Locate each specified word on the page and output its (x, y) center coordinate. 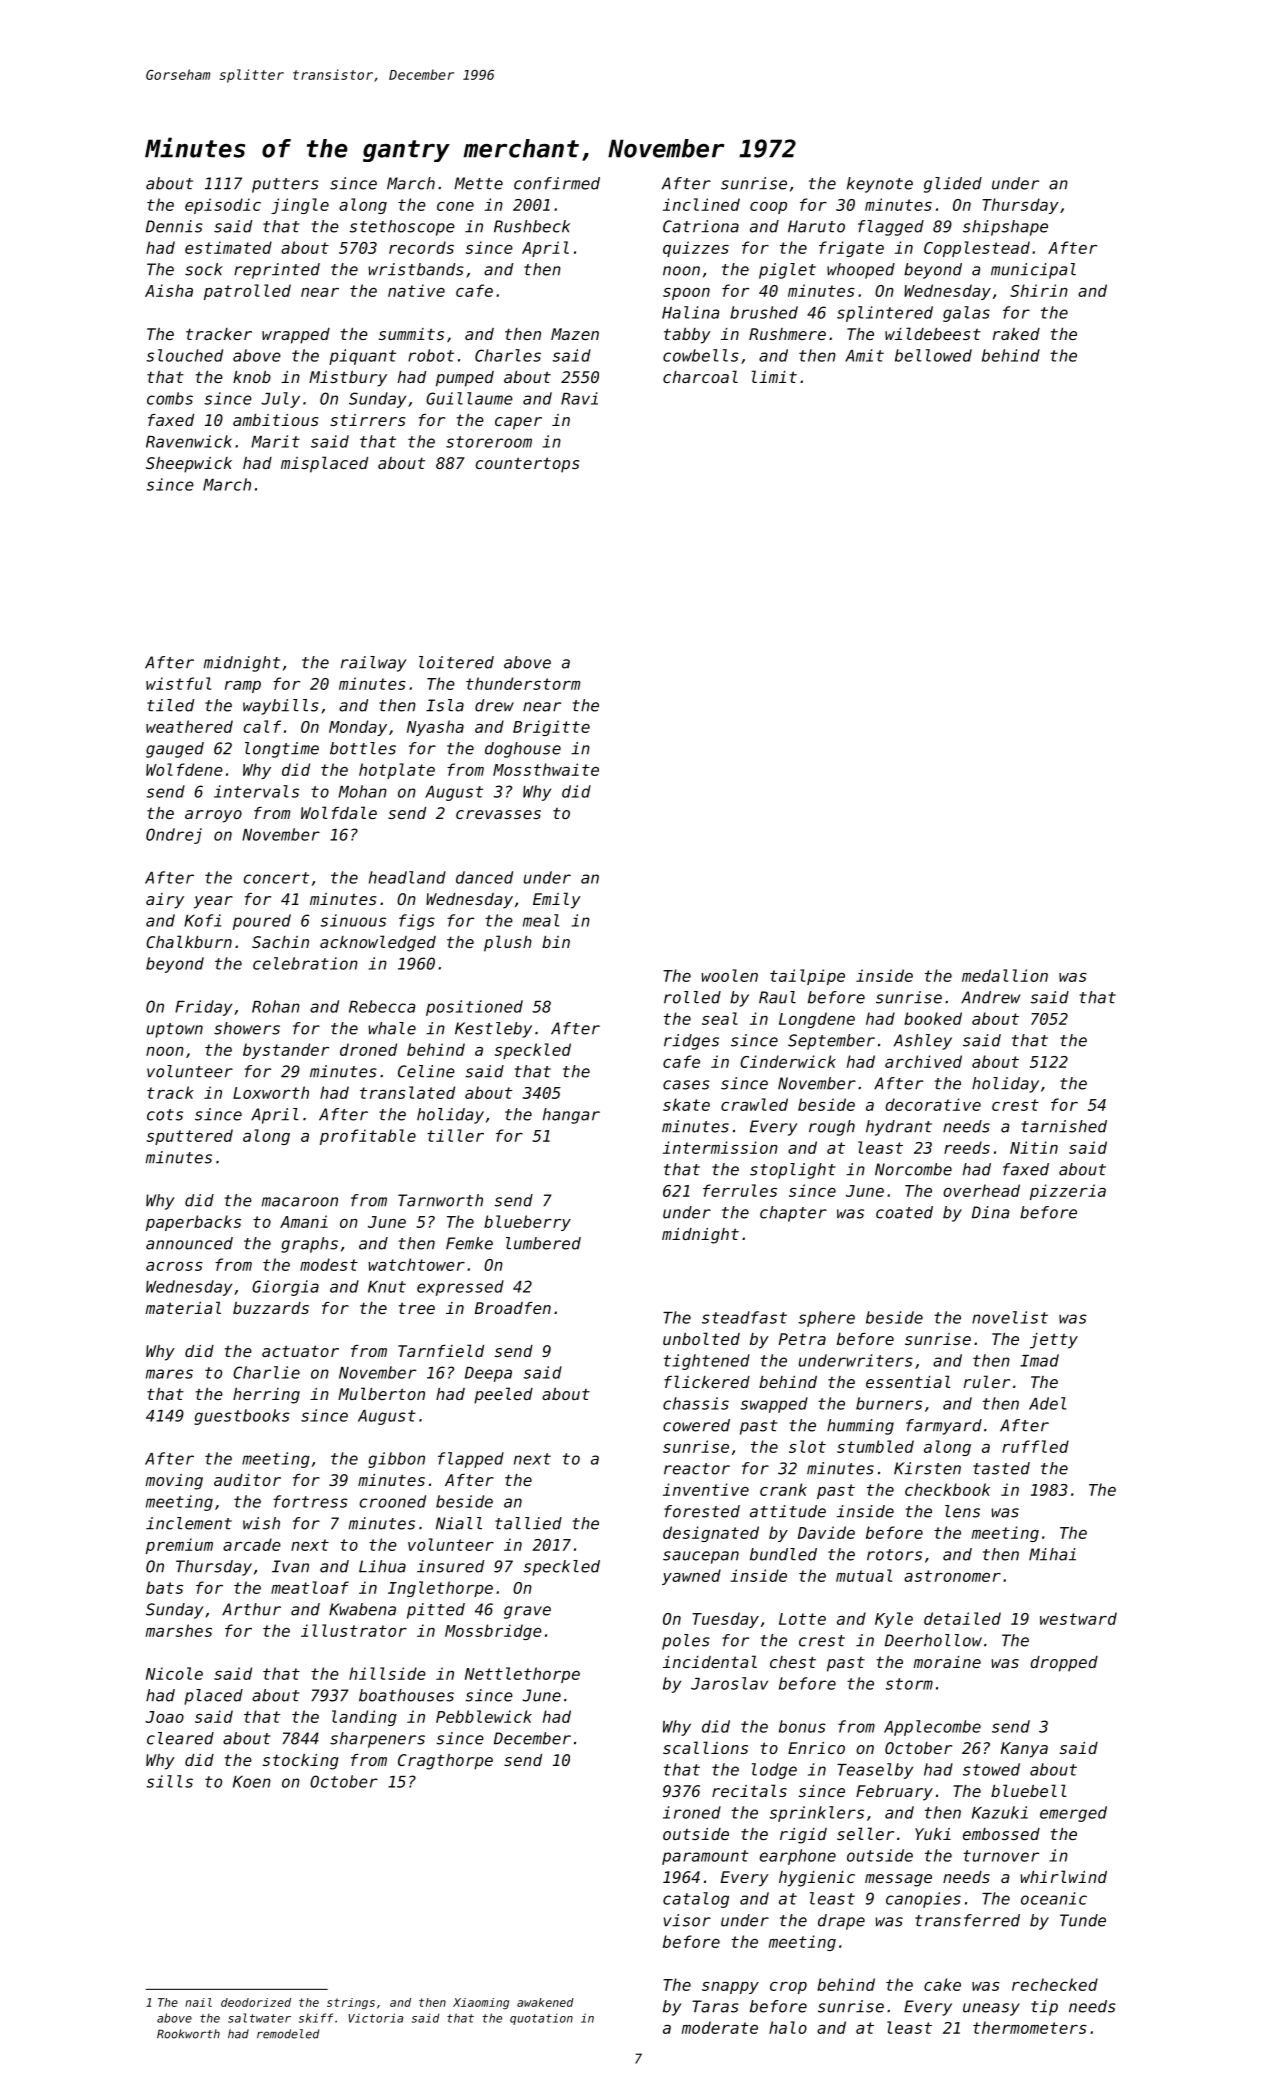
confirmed (557, 183)
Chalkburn (189, 941)
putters (285, 185)
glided (953, 185)
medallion (1005, 975)
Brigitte (551, 728)
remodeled (288, 2034)
